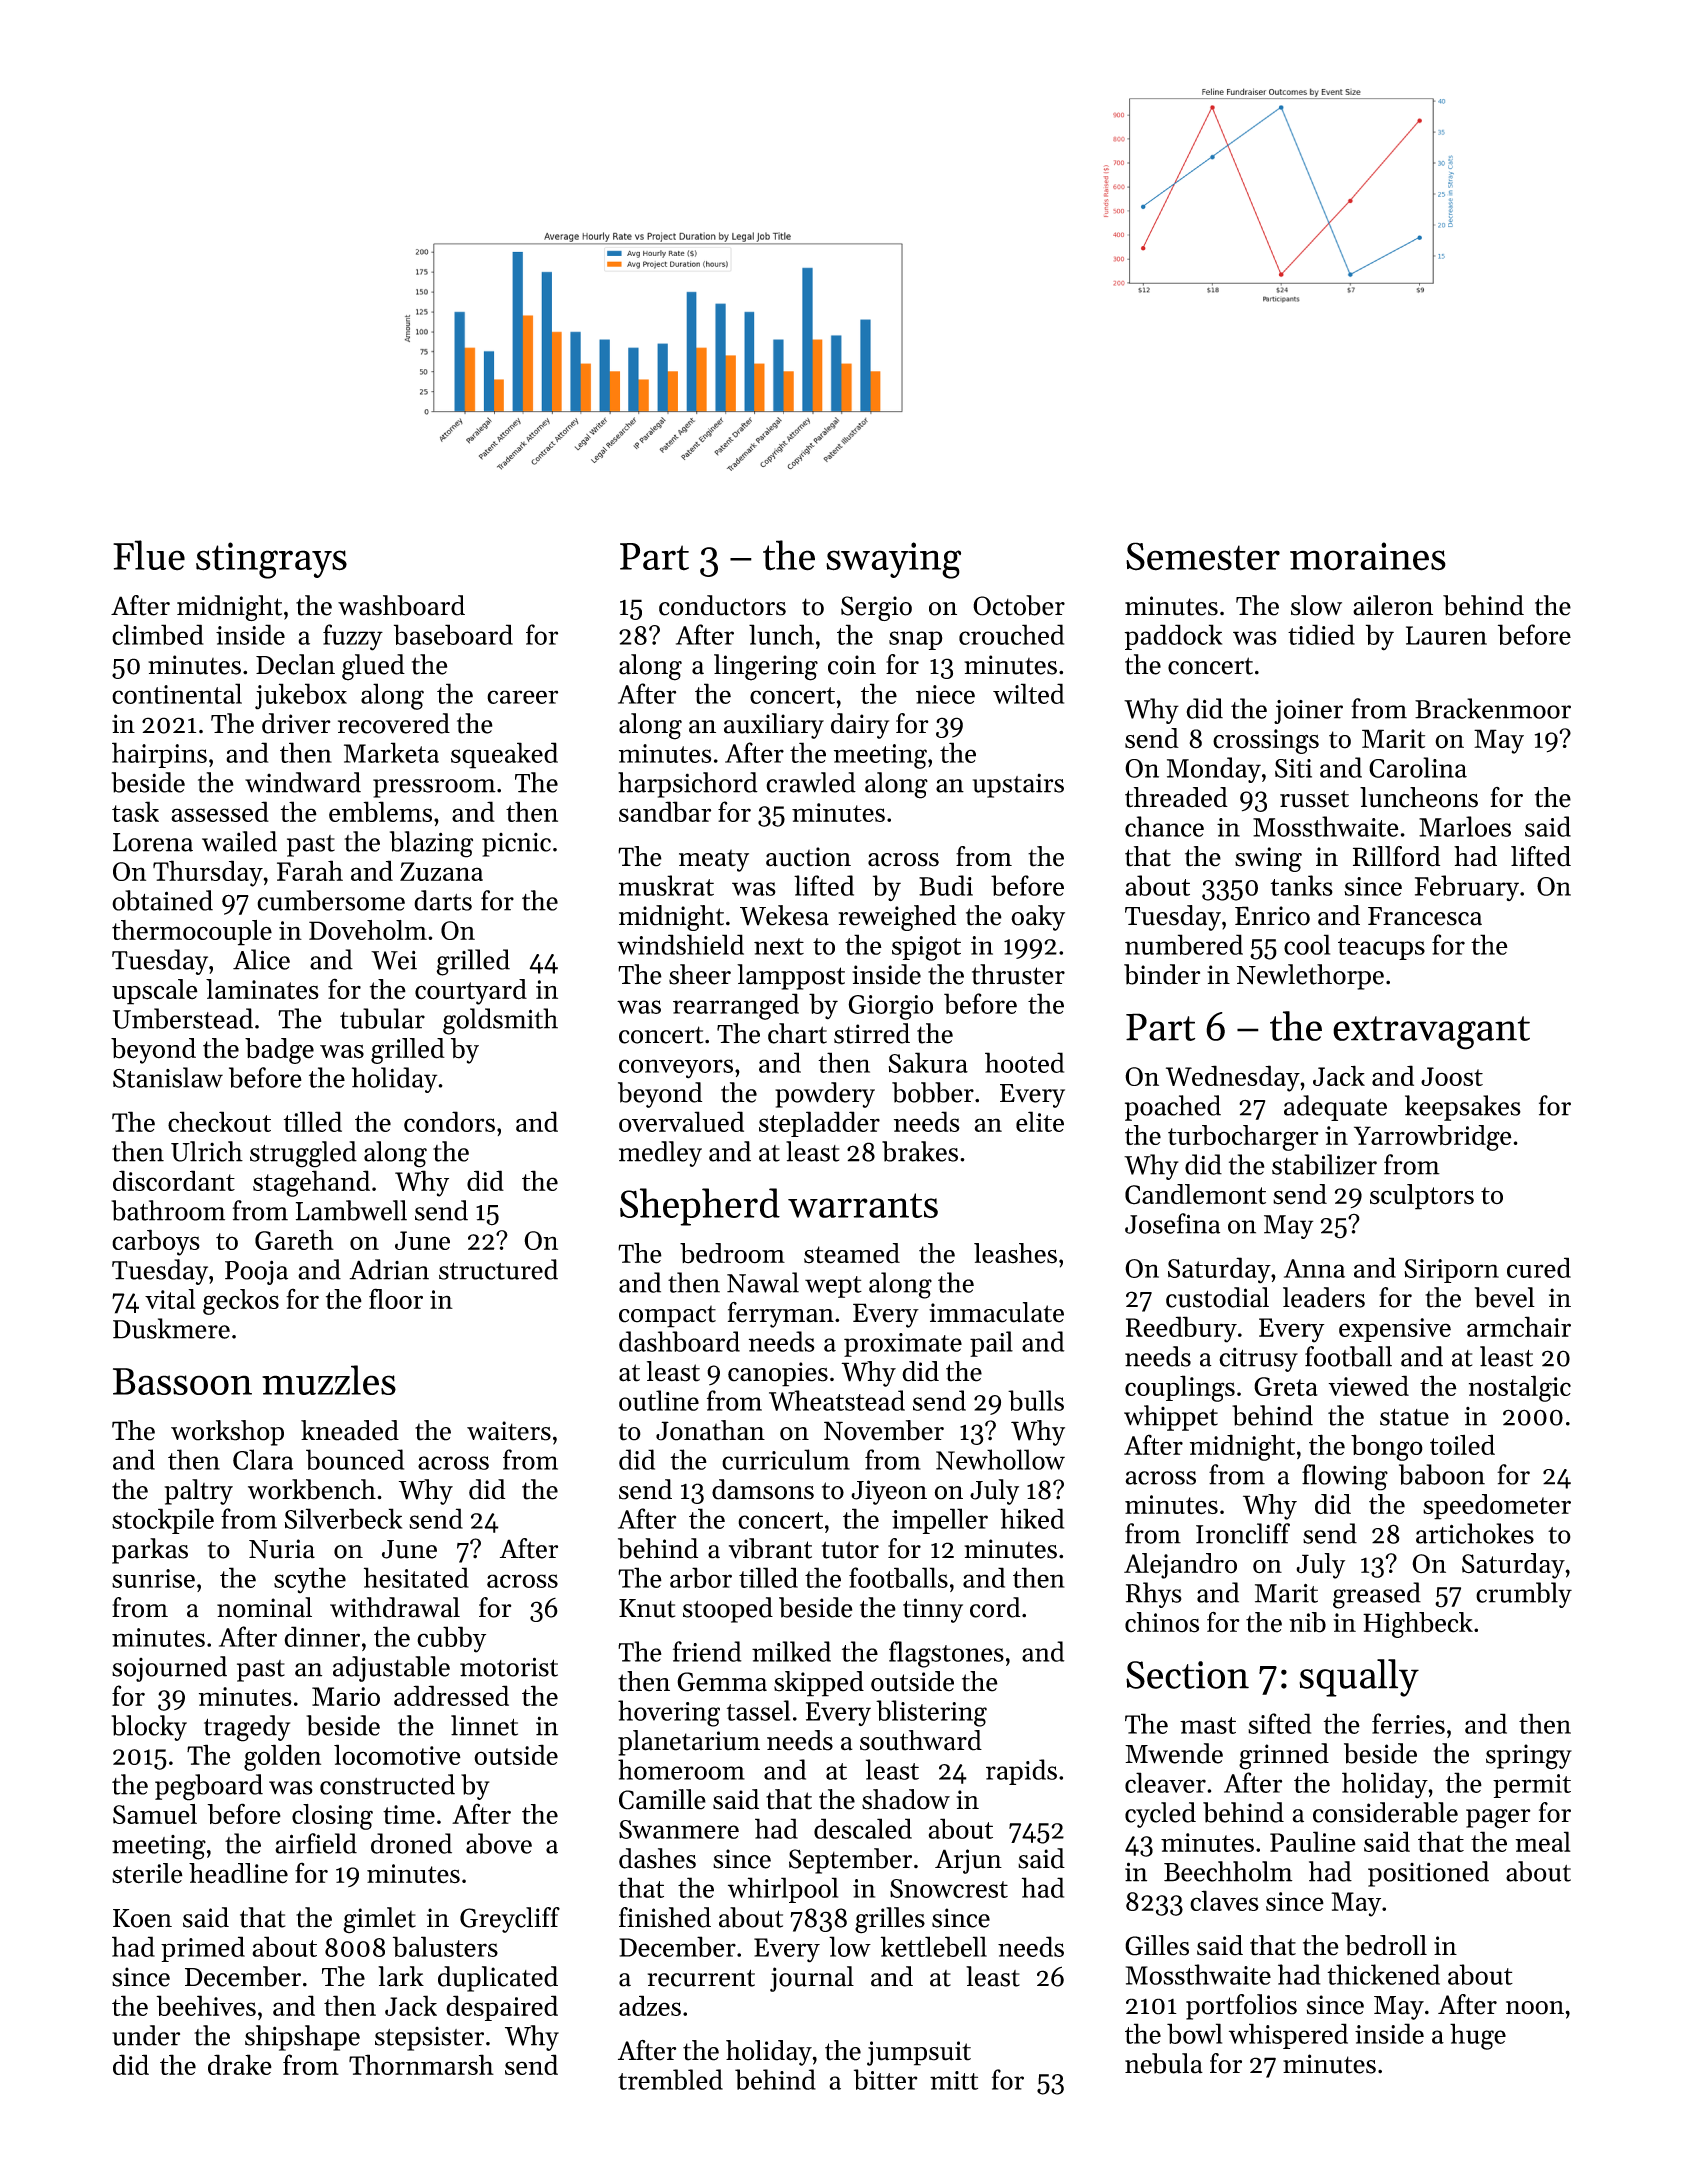 This screenshot has width=1683, height=2178. What do you see at coordinates (1368, 556) in the screenshot?
I see `moraines` at bounding box center [1368, 556].
